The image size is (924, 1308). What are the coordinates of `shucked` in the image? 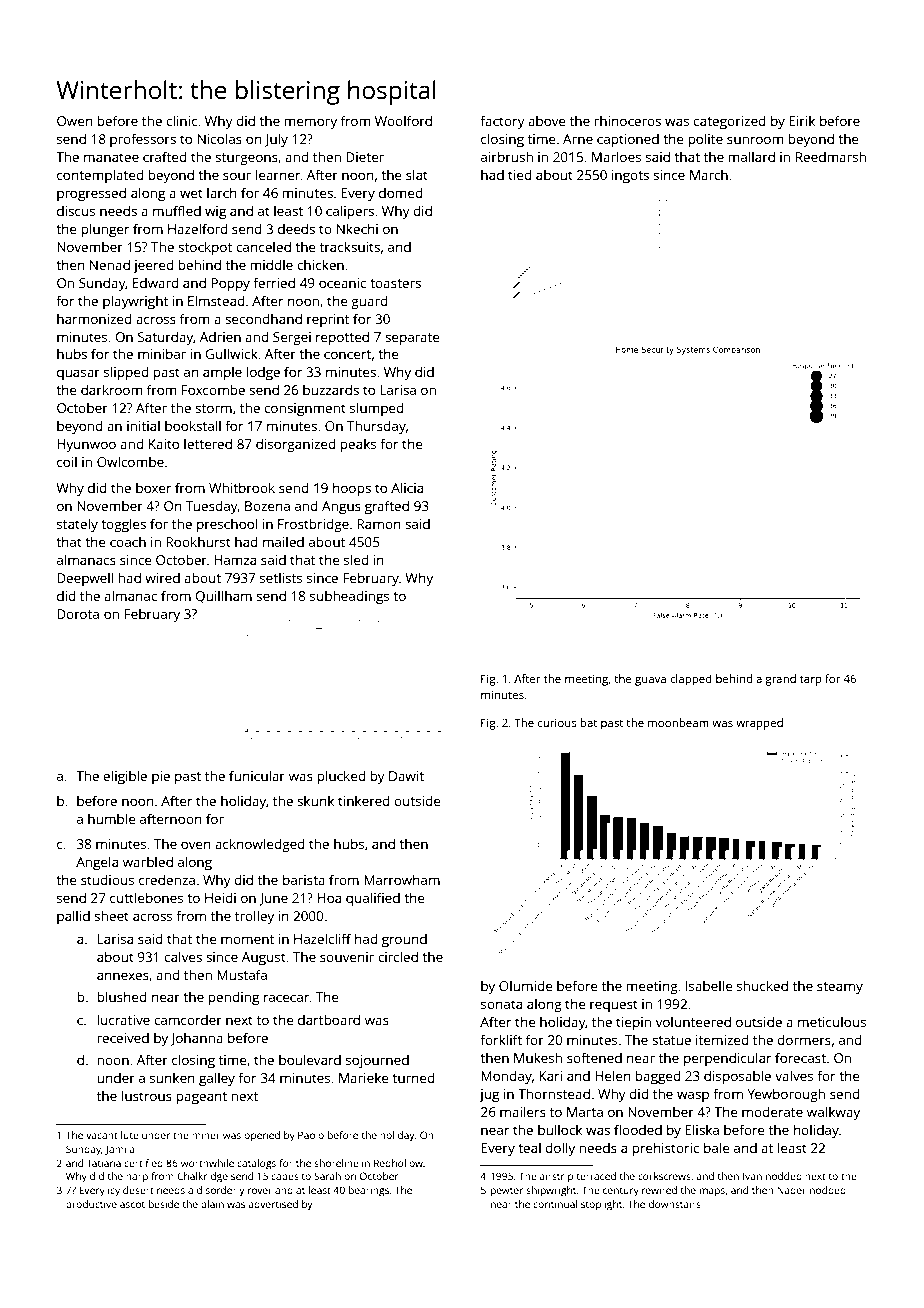 It's located at (762, 985).
